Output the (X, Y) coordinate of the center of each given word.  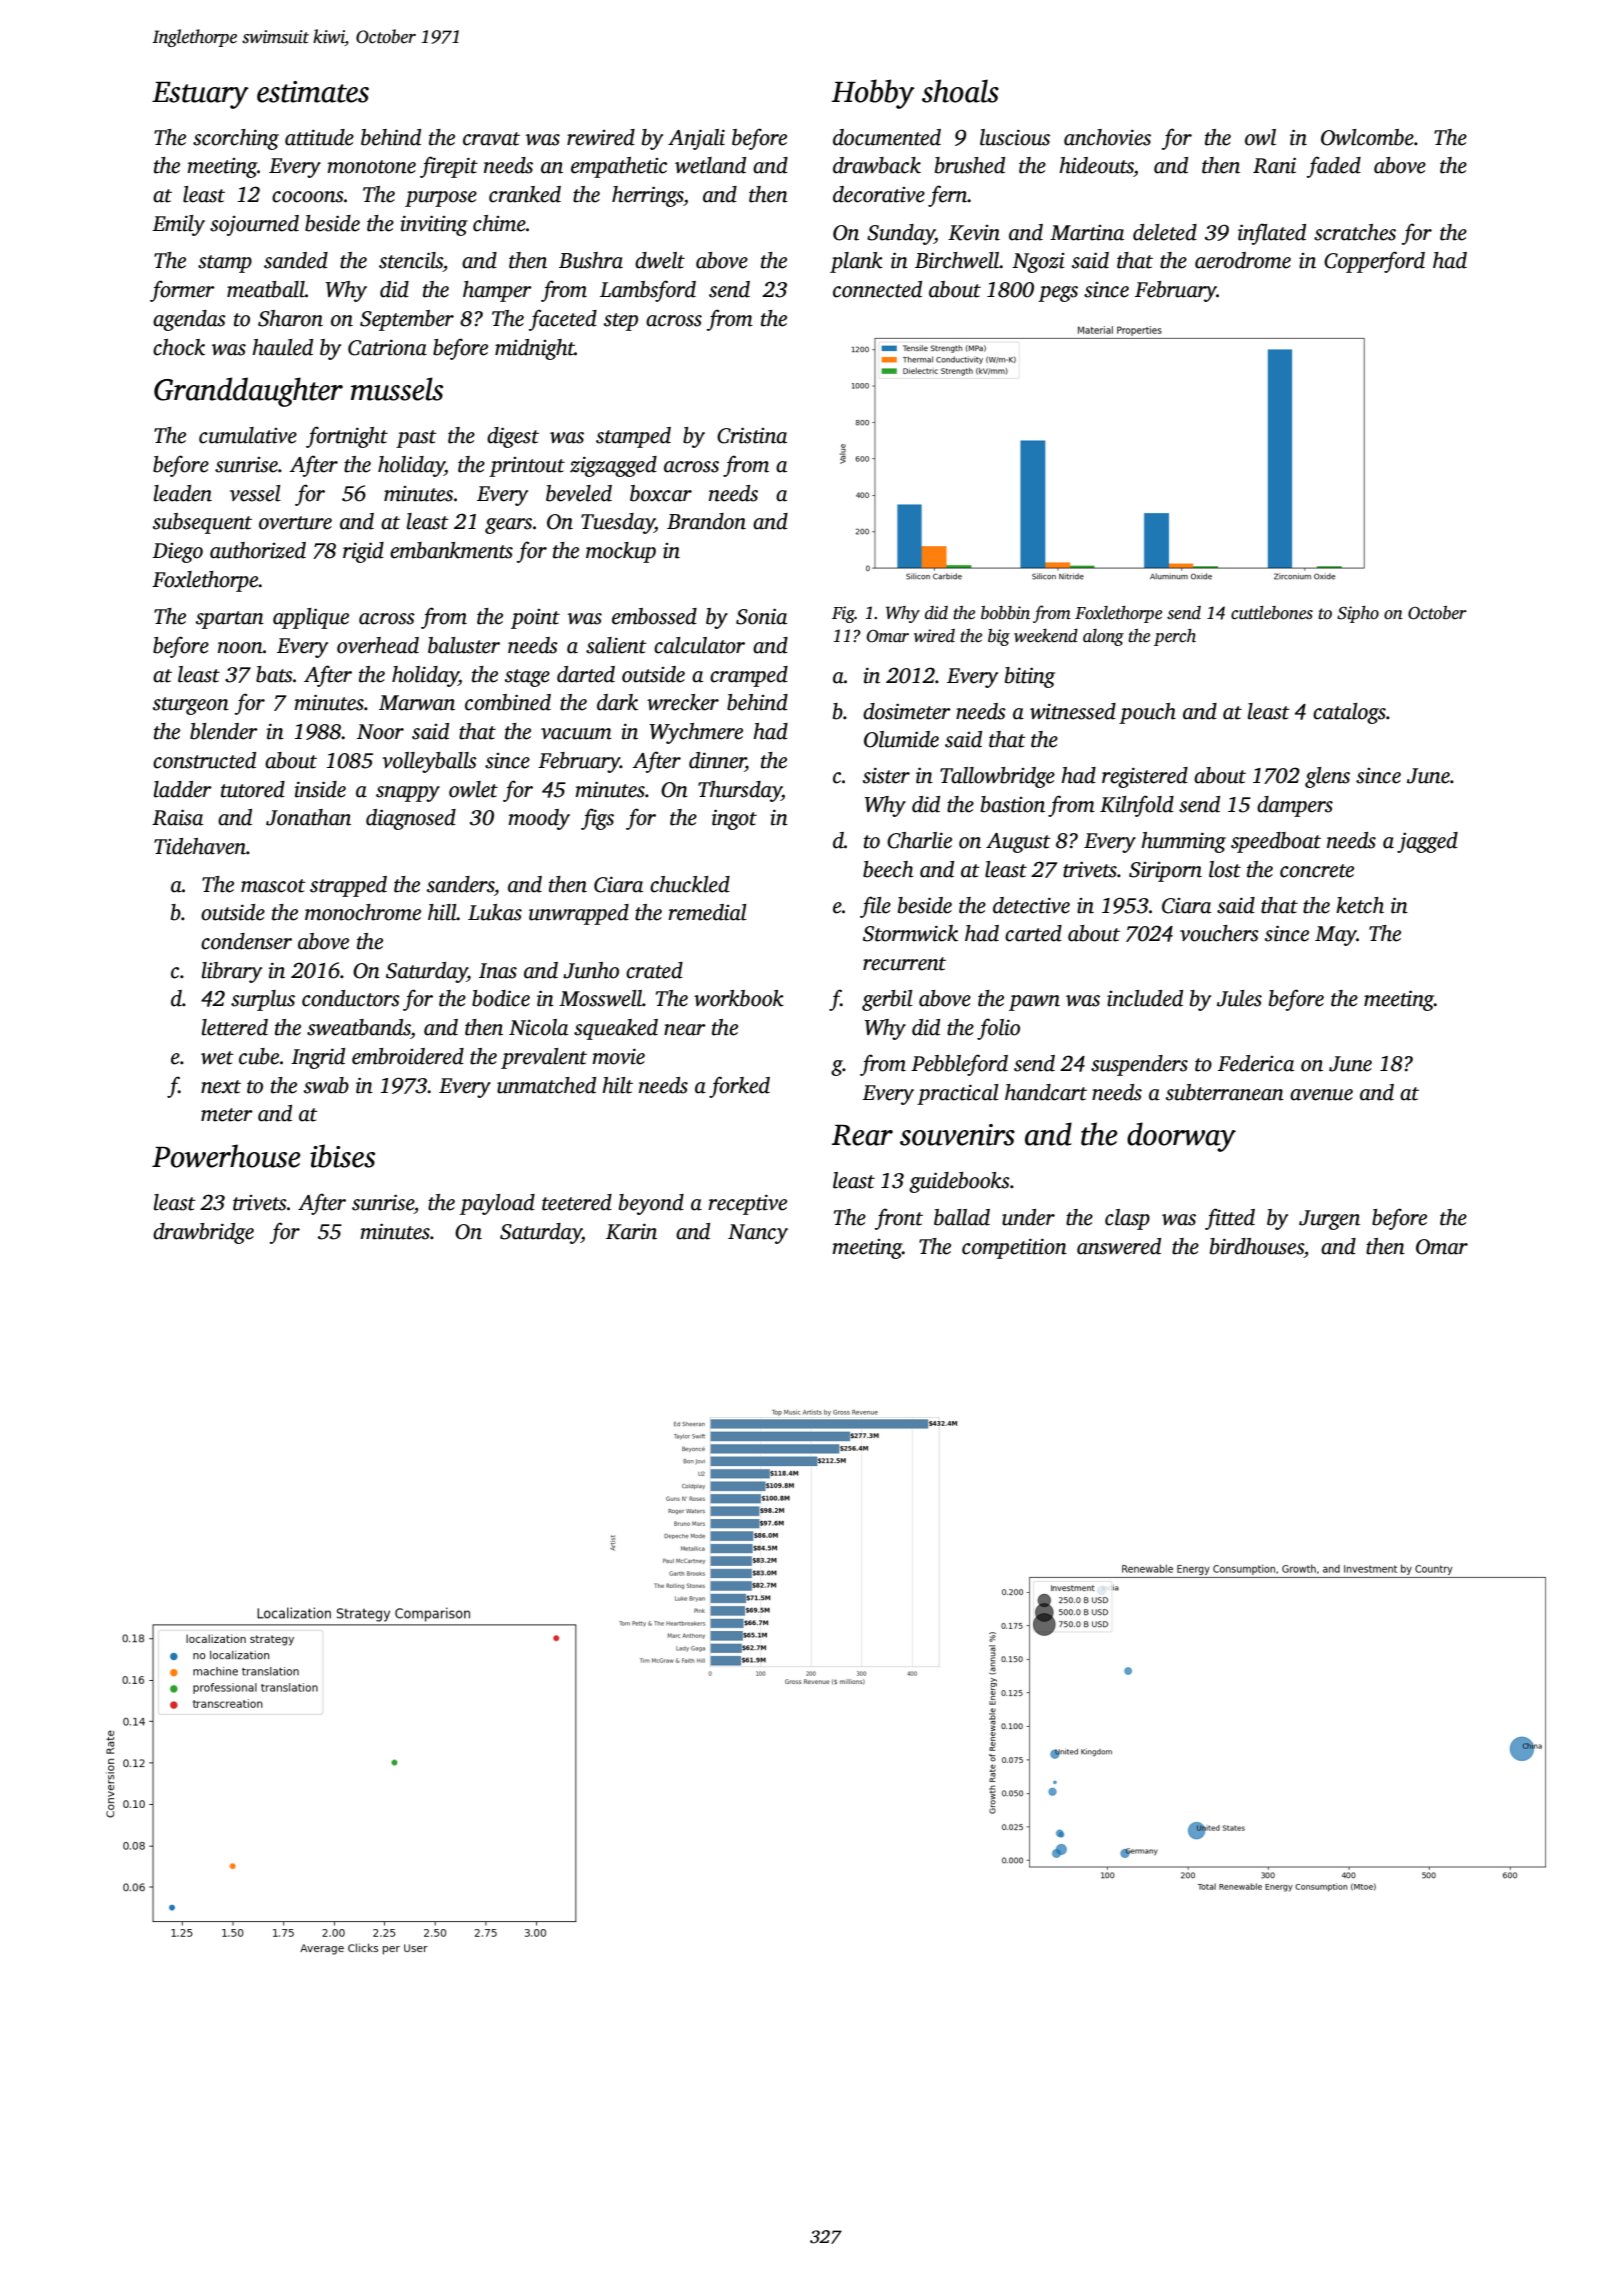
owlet (473, 789)
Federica (1256, 1063)
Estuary (200, 95)
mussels (397, 389)
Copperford (1374, 262)
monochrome (363, 912)
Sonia (761, 616)
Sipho (1358, 614)
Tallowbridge (997, 777)
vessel (255, 493)
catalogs (1349, 713)
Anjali (696, 139)
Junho (591, 970)
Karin (631, 1231)
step (621, 322)
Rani (1274, 165)
